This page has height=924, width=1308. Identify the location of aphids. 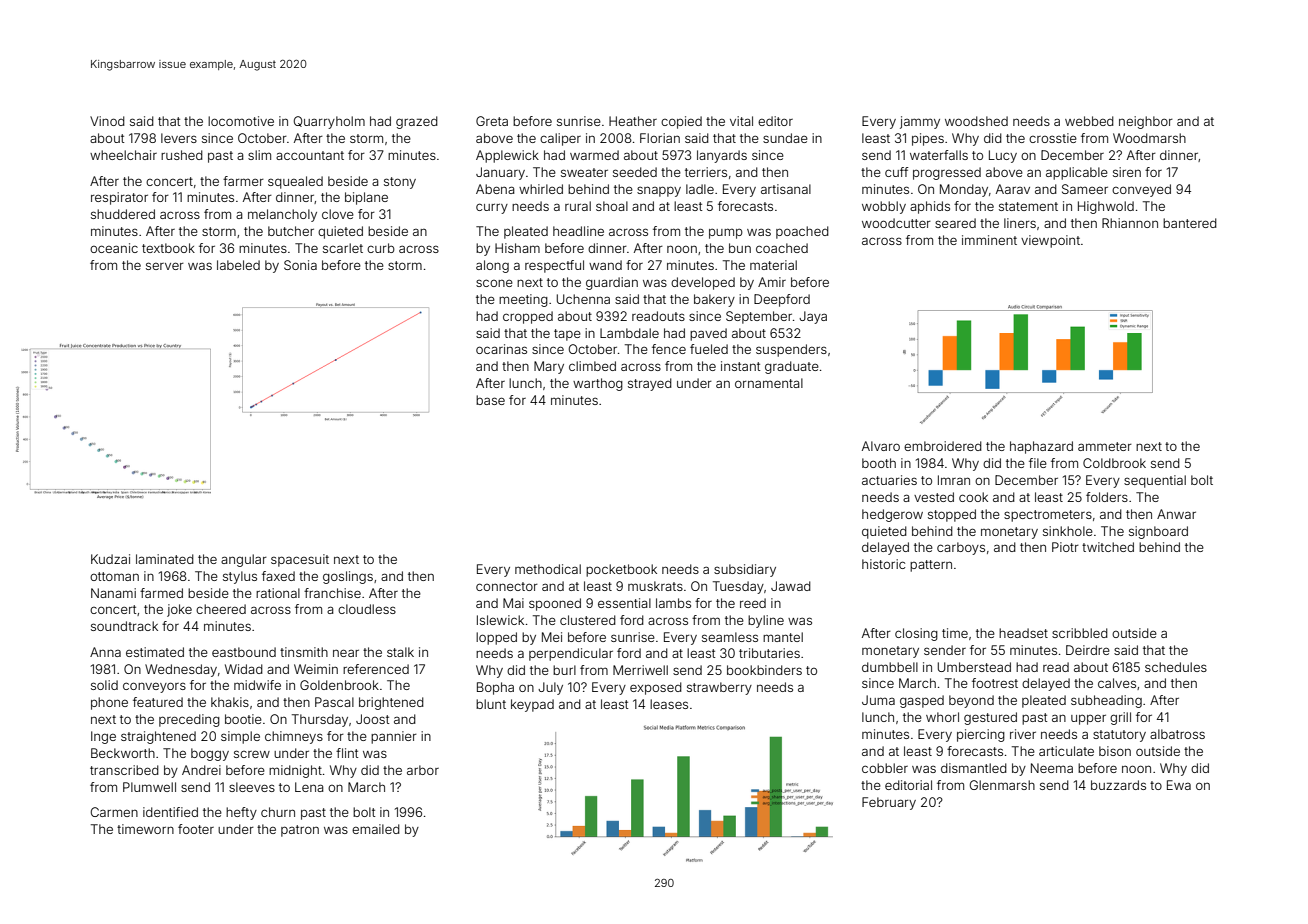
(930, 207).
